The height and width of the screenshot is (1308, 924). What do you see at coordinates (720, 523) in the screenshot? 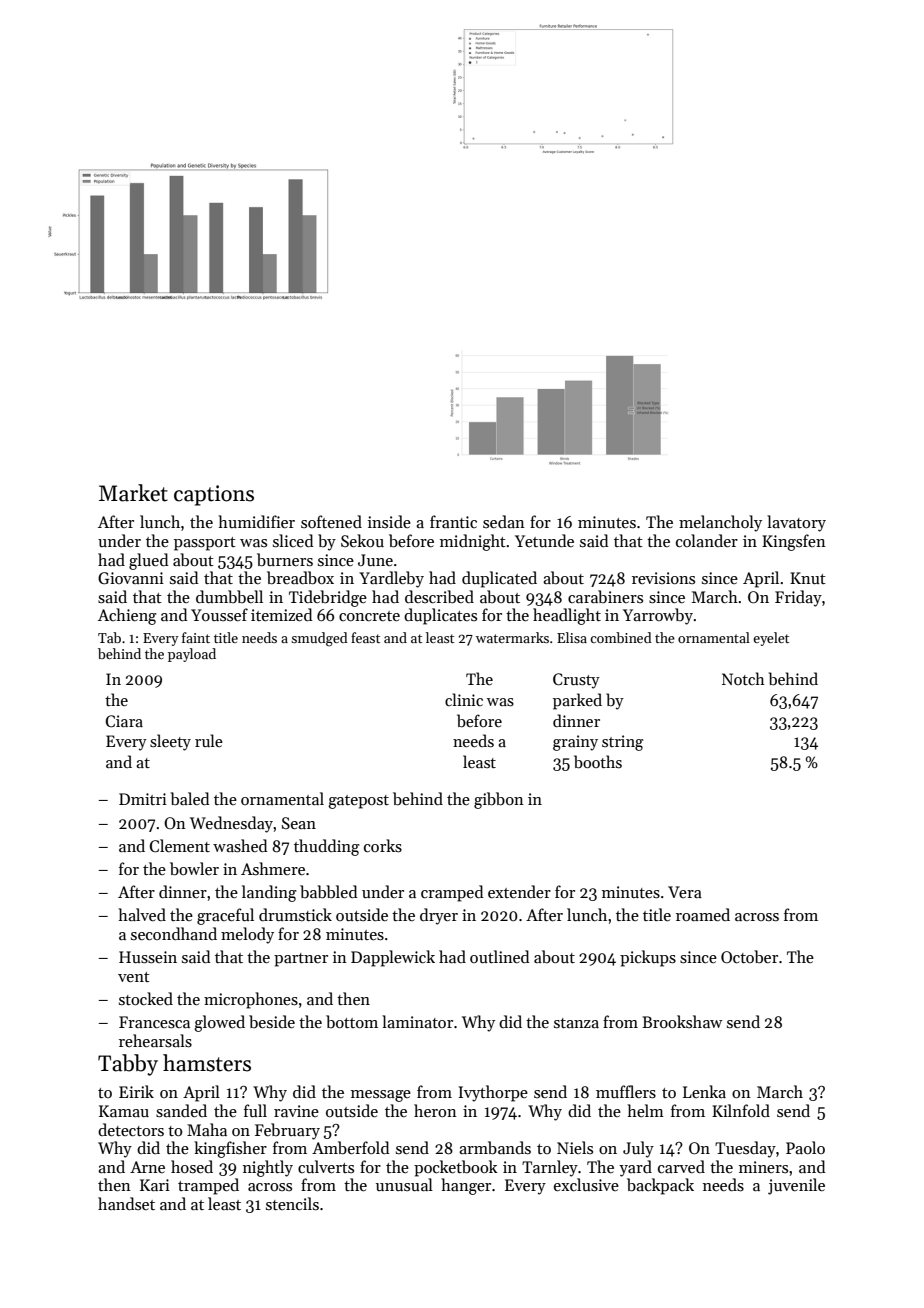
I see `melancholy` at bounding box center [720, 523].
